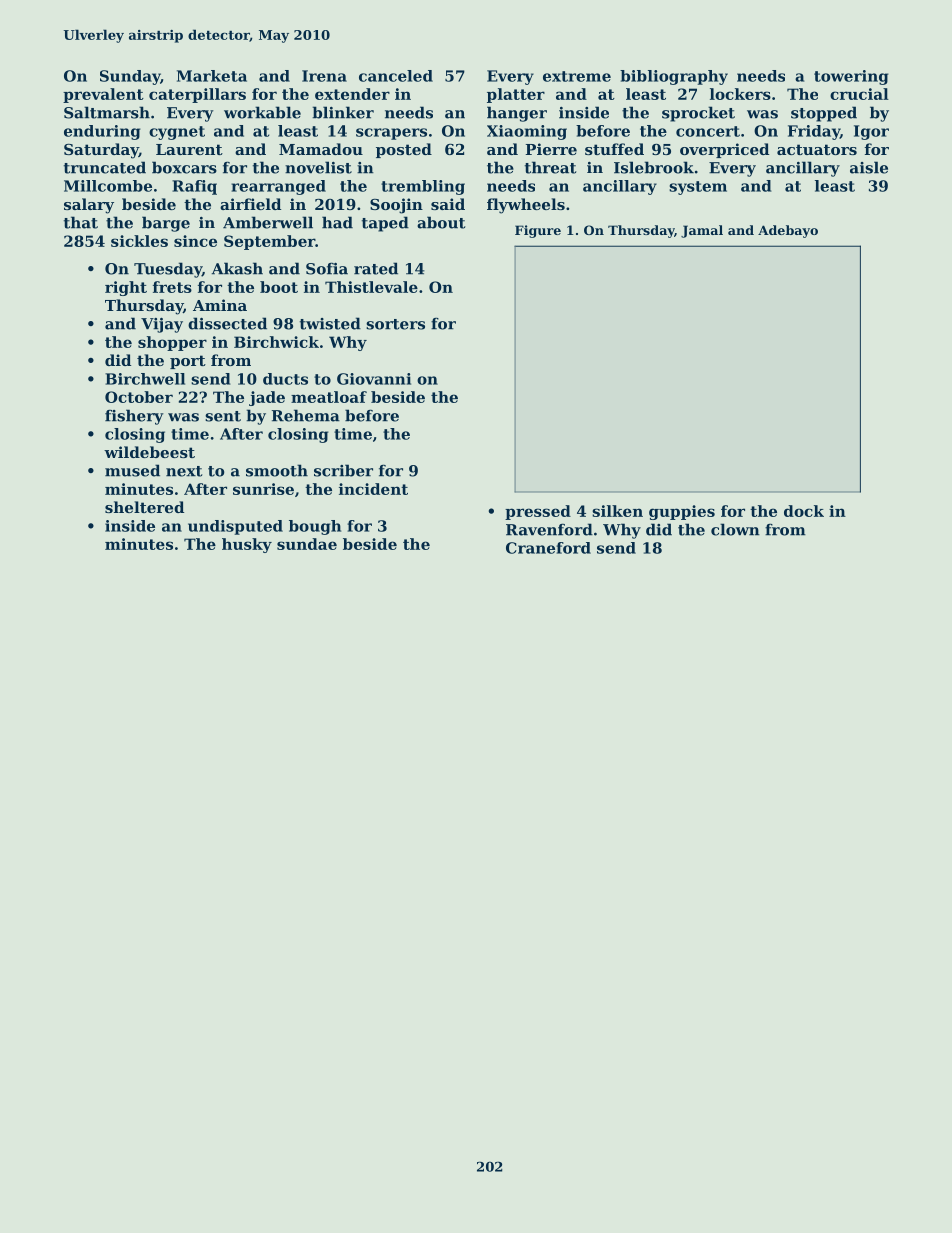 This document has height=1233, width=952. I want to click on stopped, so click(824, 114).
